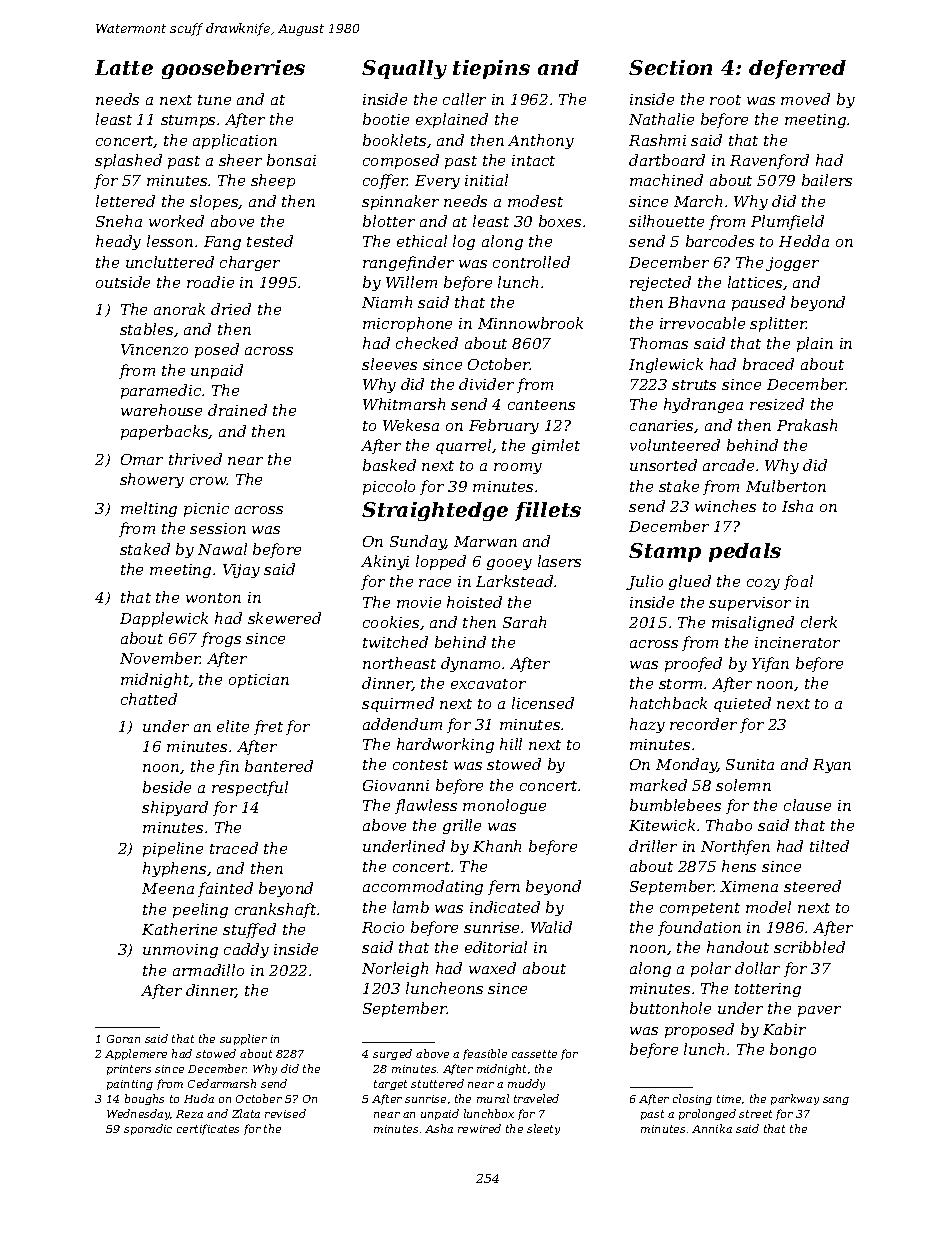 The height and width of the document is (1233, 952). What do you see at coordinates (124, 67) in the document?
I see `Latte` at bounding box center [124, 67].
